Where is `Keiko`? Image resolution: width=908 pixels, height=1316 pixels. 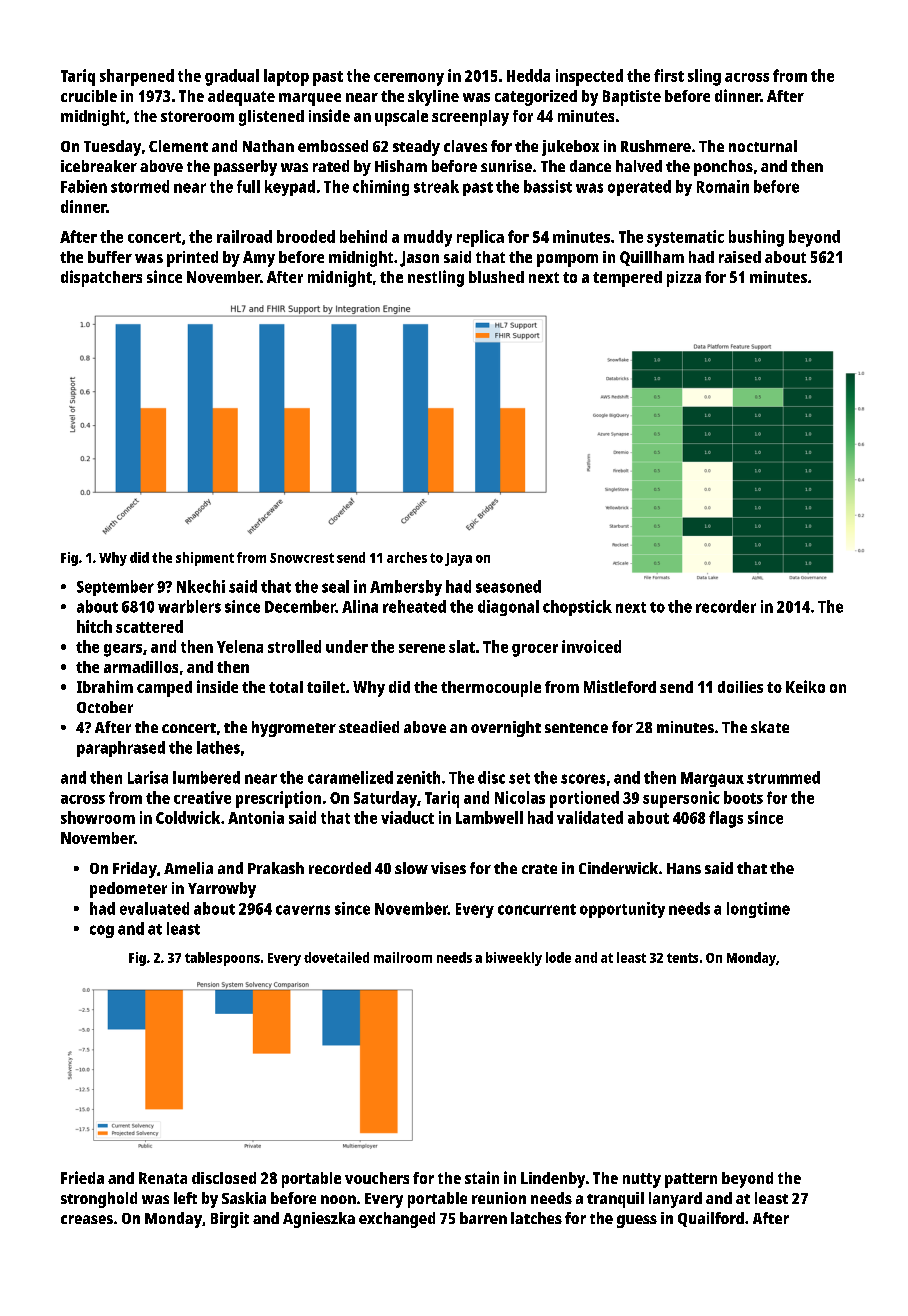
Keiko is located at coordinates (805, 686).
